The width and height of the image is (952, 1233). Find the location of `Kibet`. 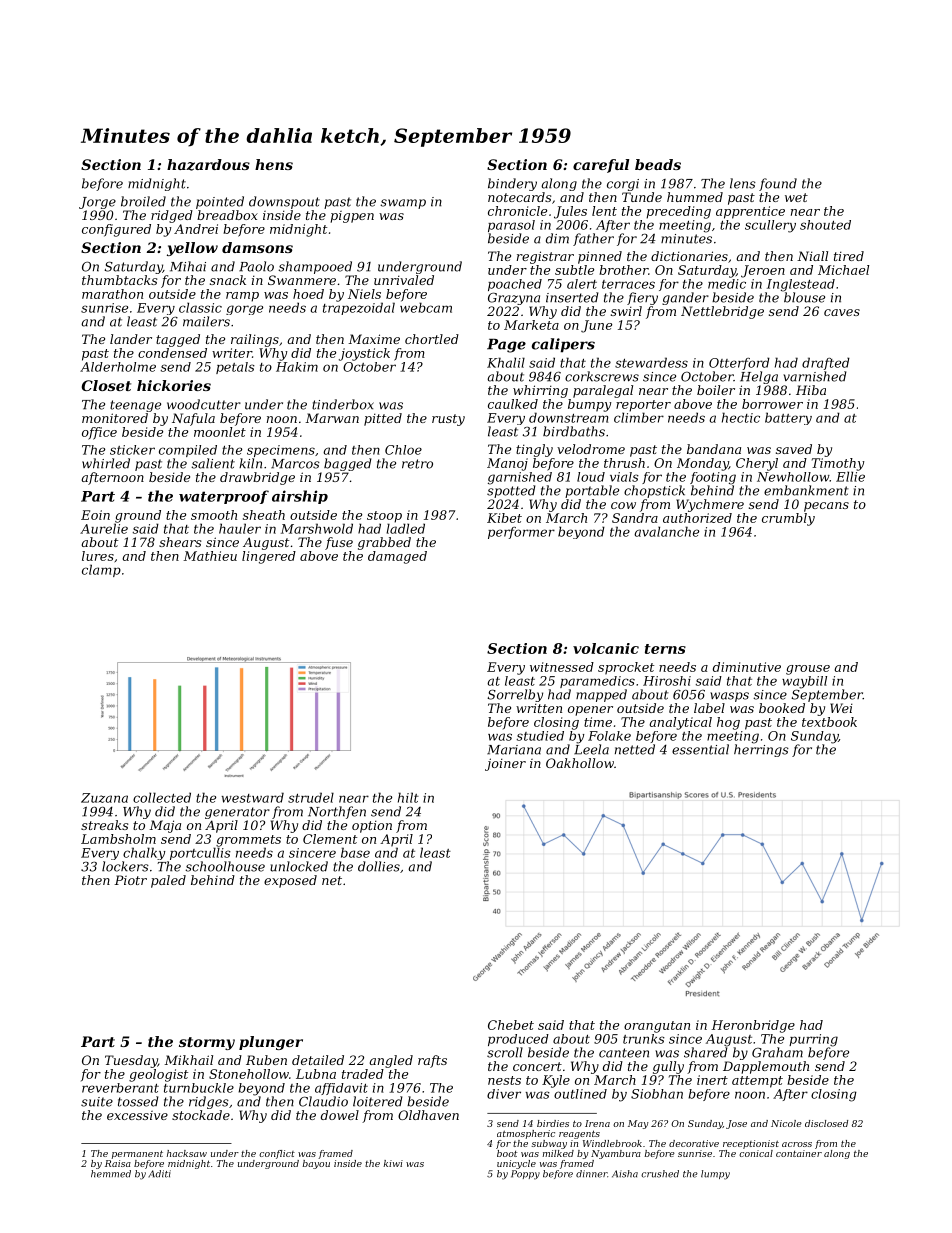

Kibet is located at coordinates (504, 518).
